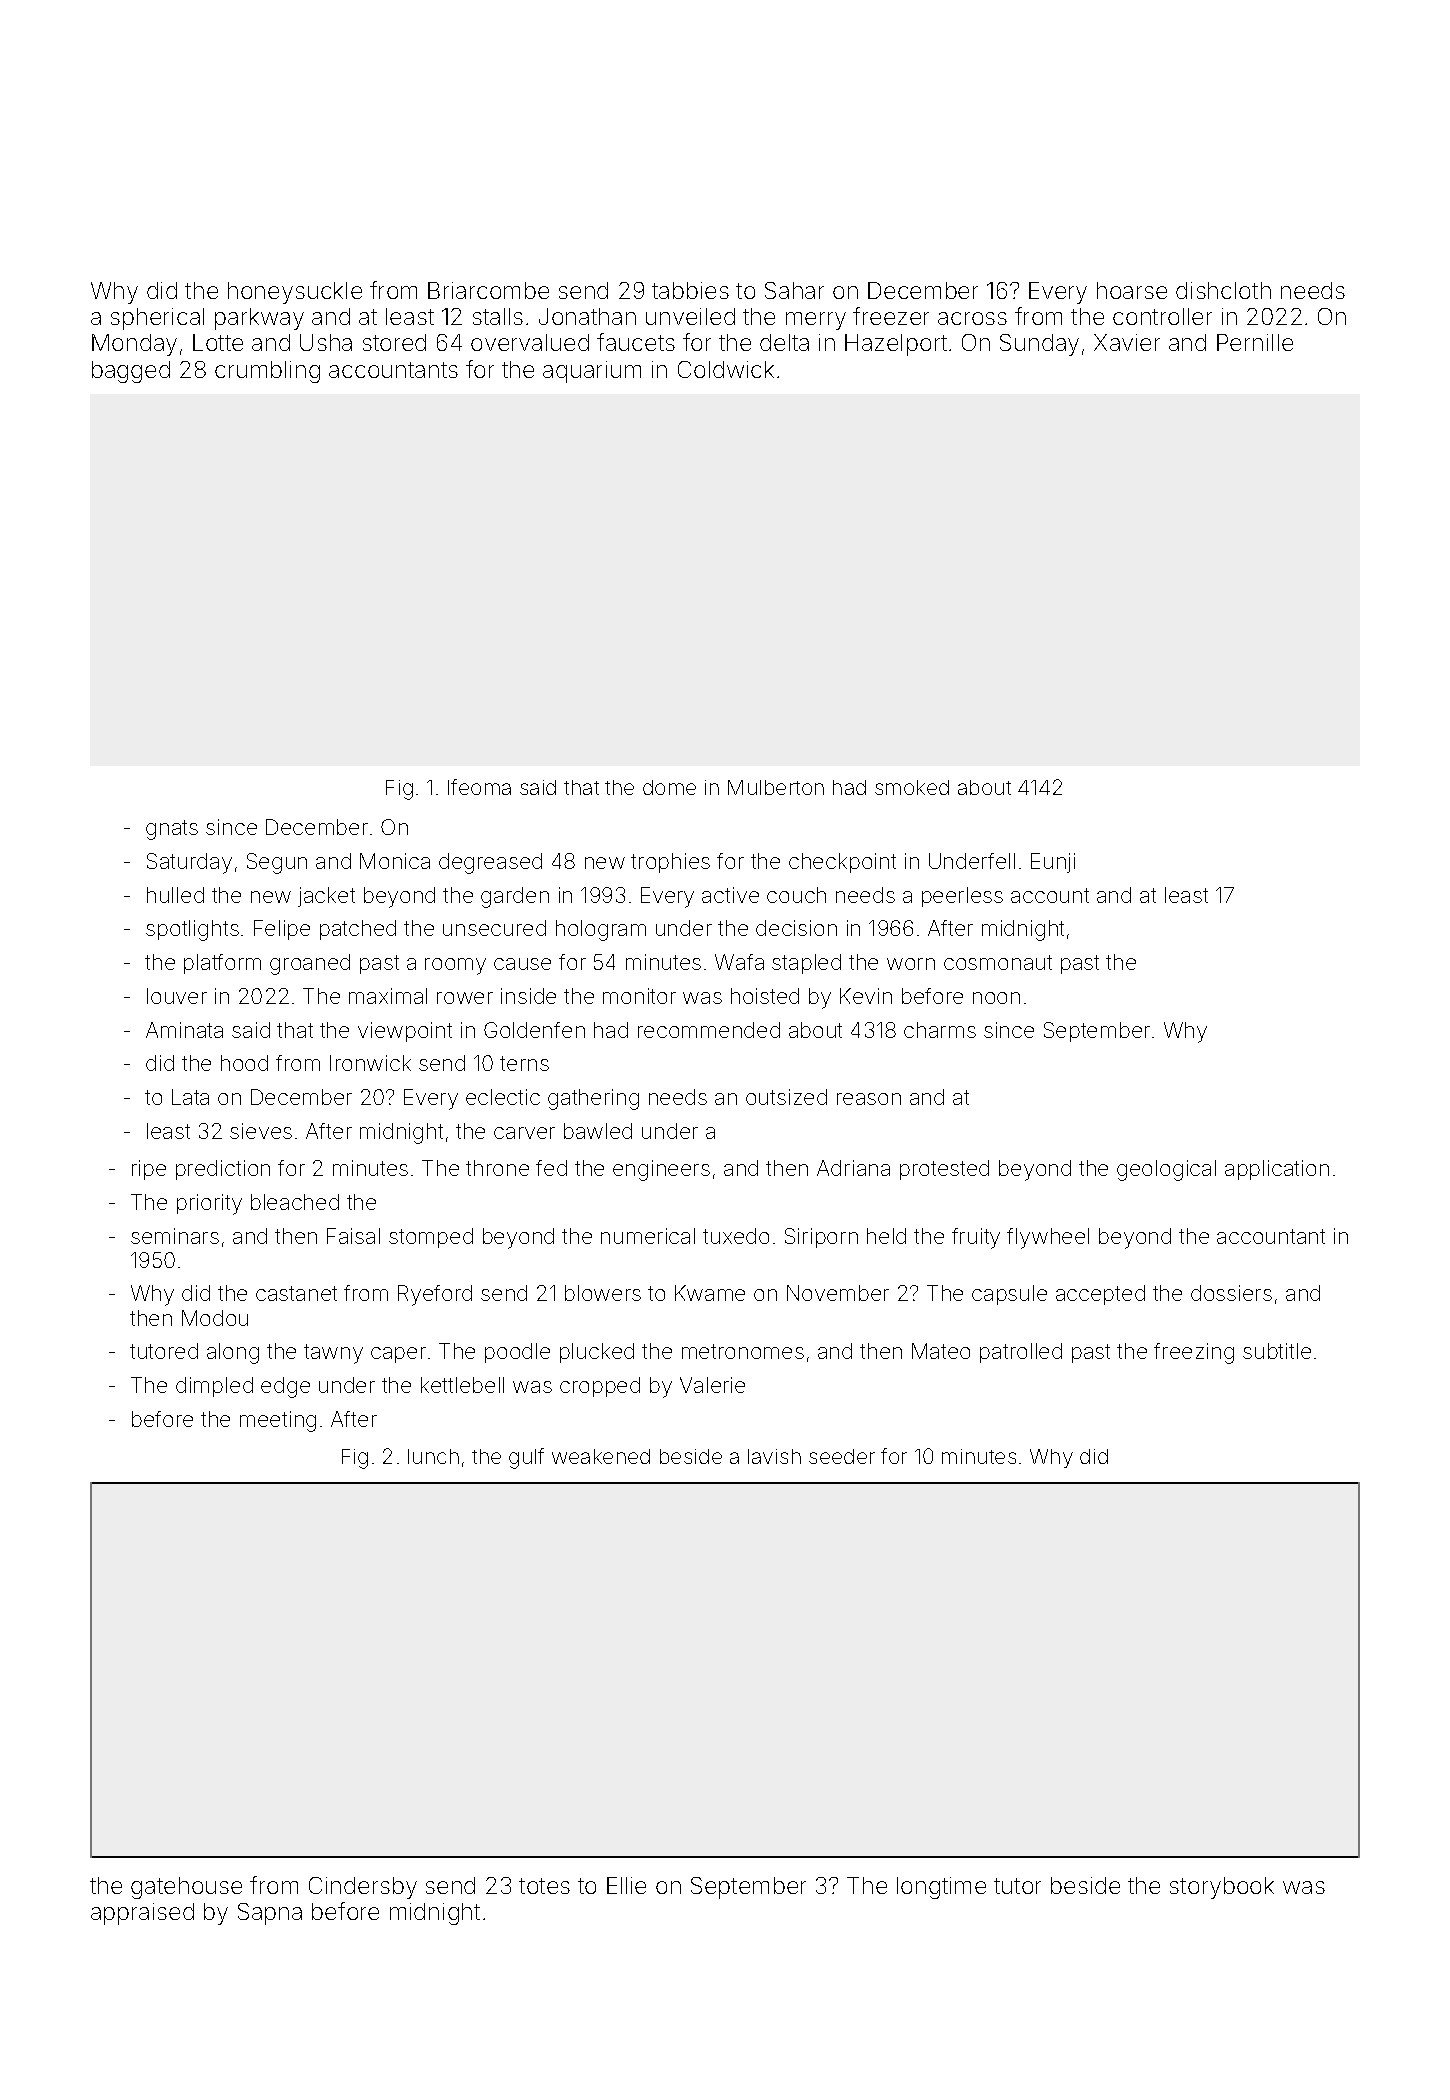 This screenshot has width=1450, height=2100. I want to click on hoarse, so click(1132, 290).
